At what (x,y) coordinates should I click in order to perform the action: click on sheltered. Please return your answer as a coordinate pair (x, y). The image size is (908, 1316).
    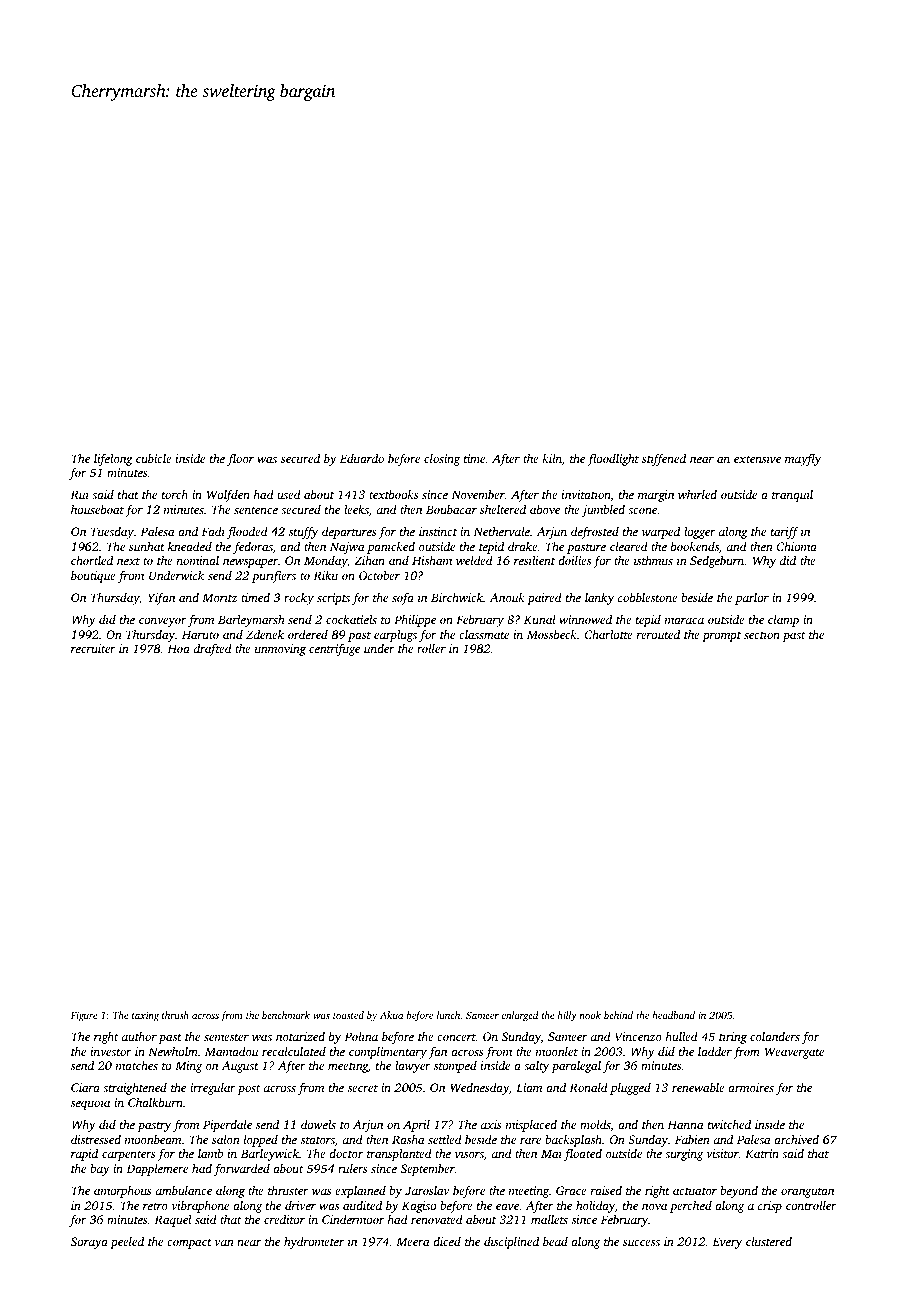
    Looking at the image, I should click on (503, 509).
